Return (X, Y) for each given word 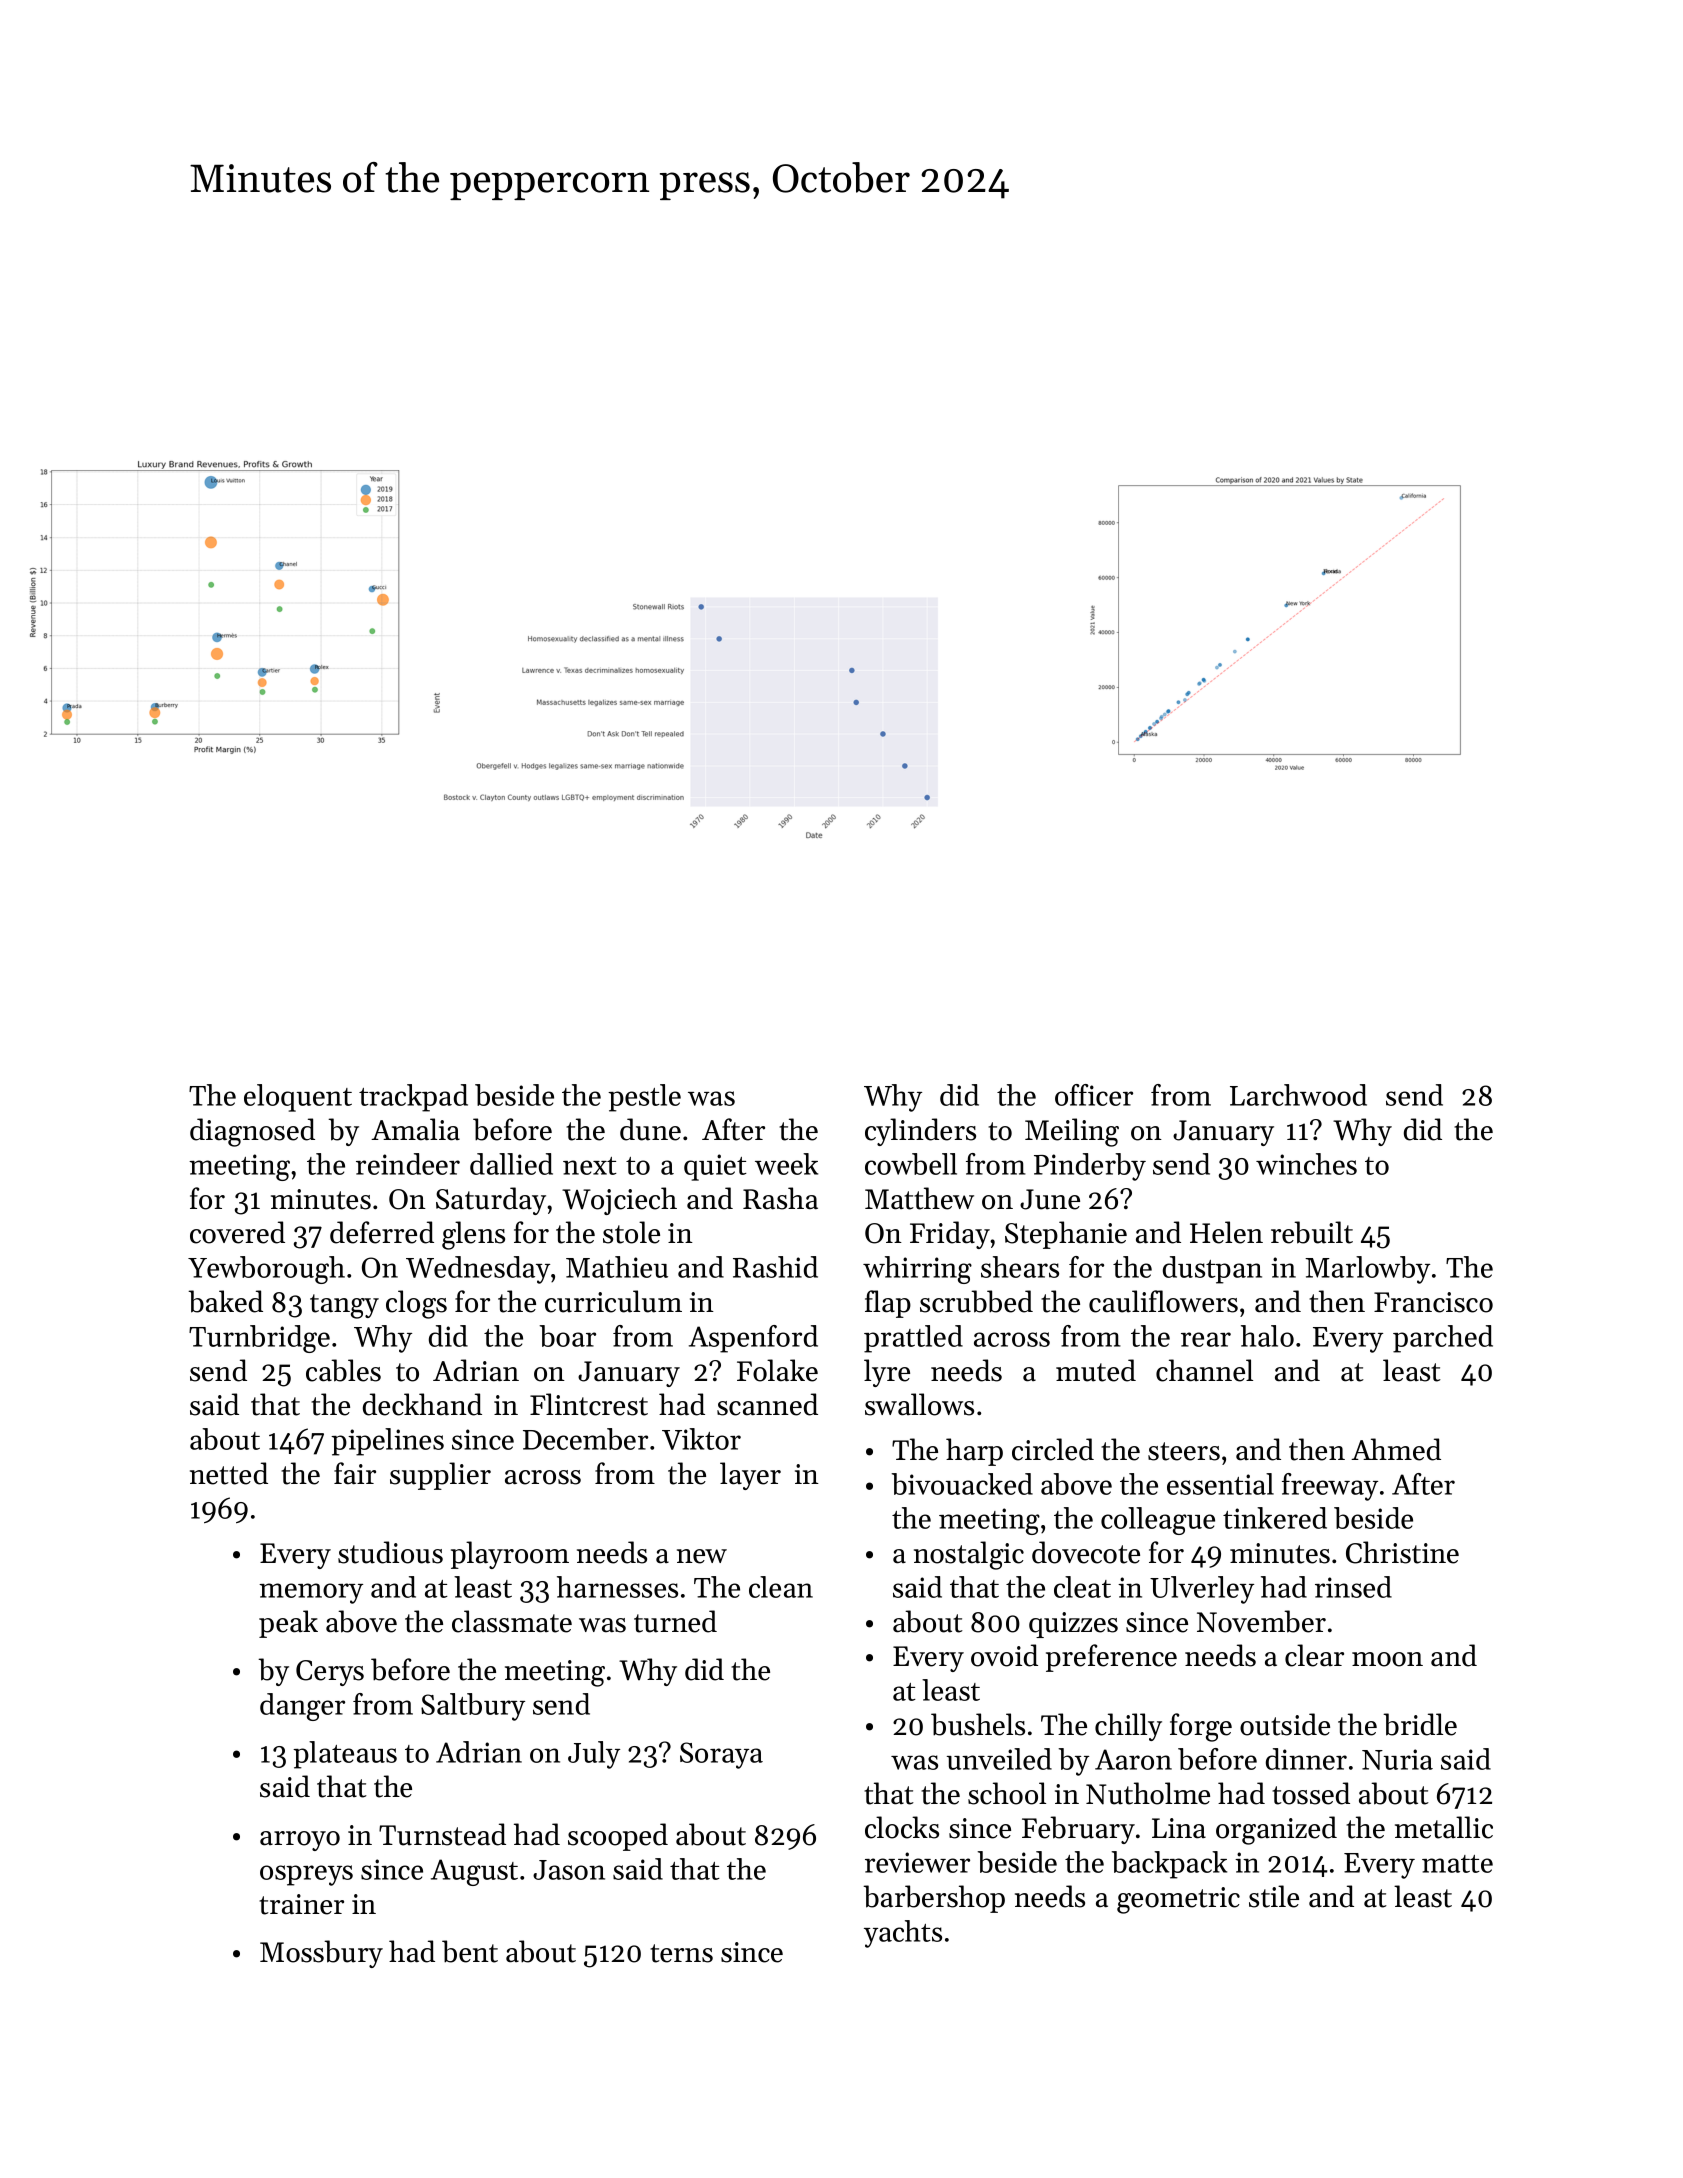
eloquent (298, 1098)
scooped (618, 1837)
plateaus (345, 1755)
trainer (301, 1904)
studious (390, 1552)
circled (1053, 1449)
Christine (1402, 1552)
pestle (644, 1098)
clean (781, 1587)
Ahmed (1396, 1449)
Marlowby (1367, 1270)
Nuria (1397, 1759)
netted (229, 1473)
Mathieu (617, 1267)
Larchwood (1298, 1095)
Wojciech (619, 1201)
